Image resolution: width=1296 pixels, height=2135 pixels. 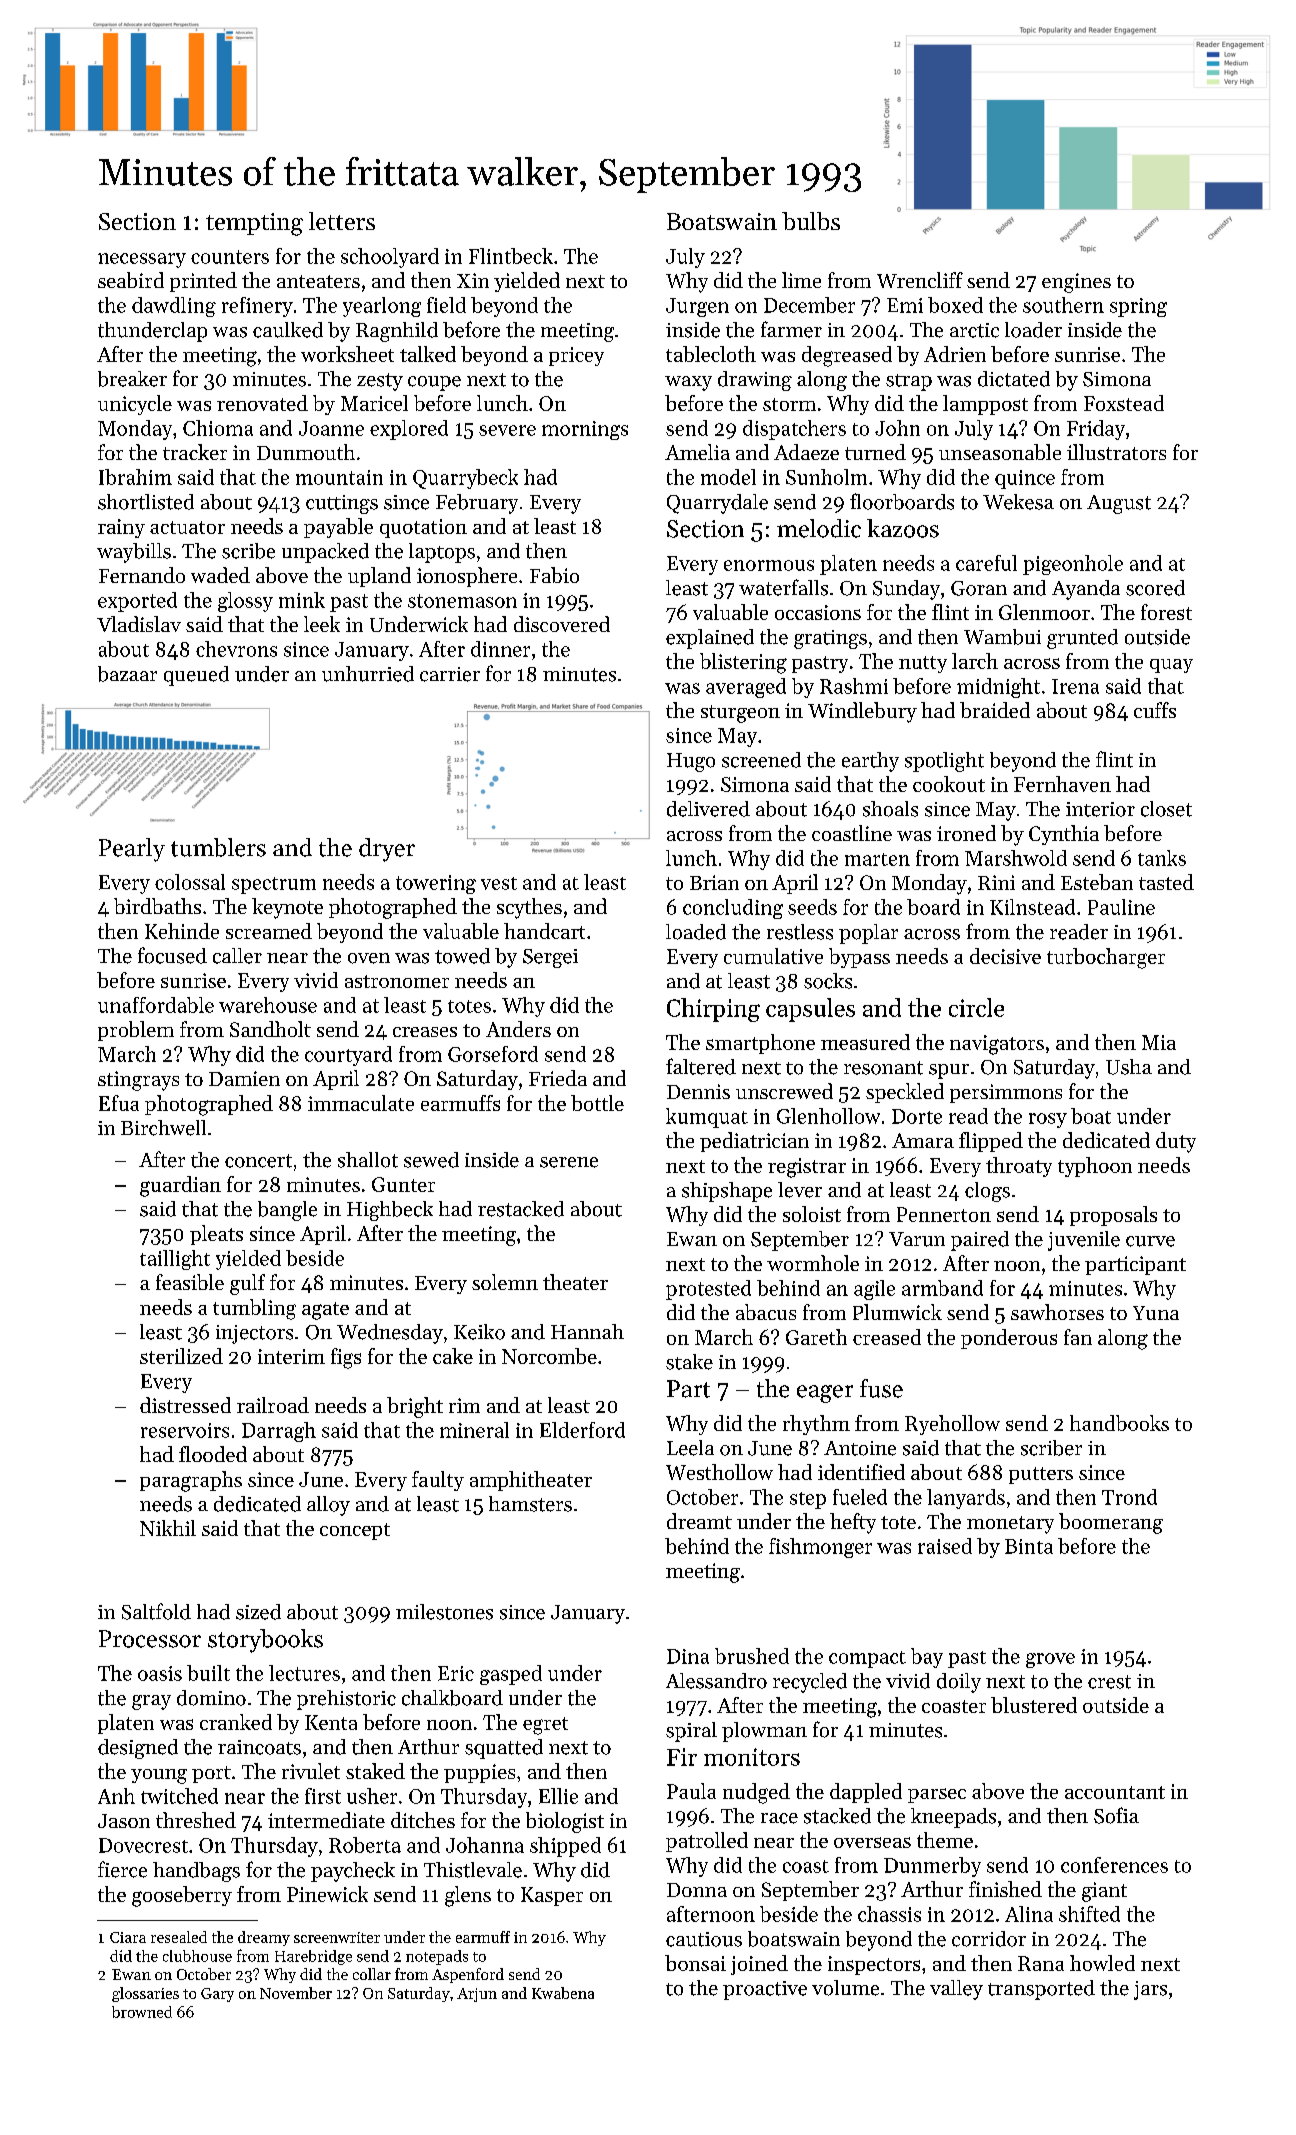 What do you see at coordinates (477, 1995) in the document?
I see `Arjun` at bounding box center [477, 1995].
